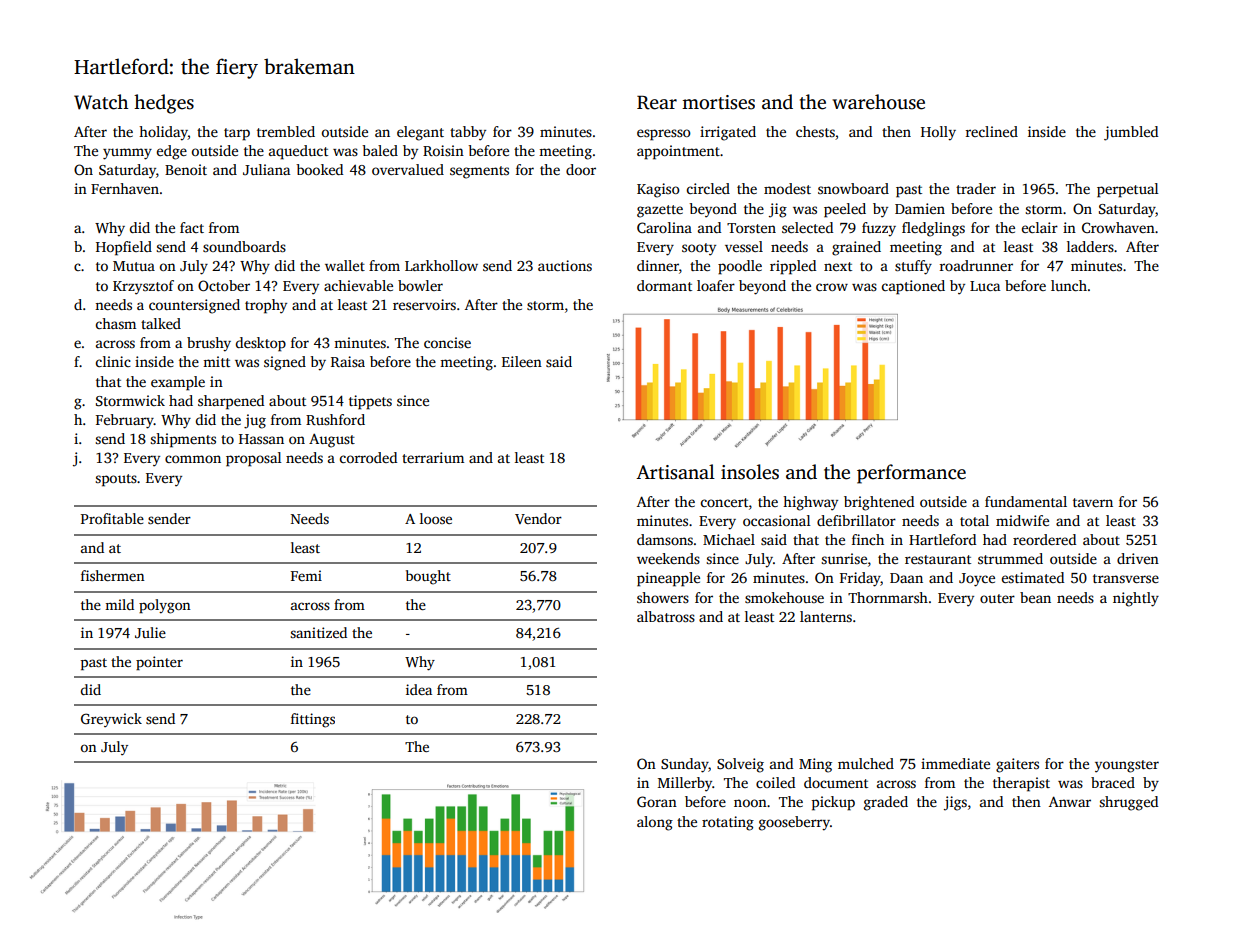 This document has width=1233, height=952. Describe the element at coordinates (668, 579) in the document. I see `pineapple` at that location.
